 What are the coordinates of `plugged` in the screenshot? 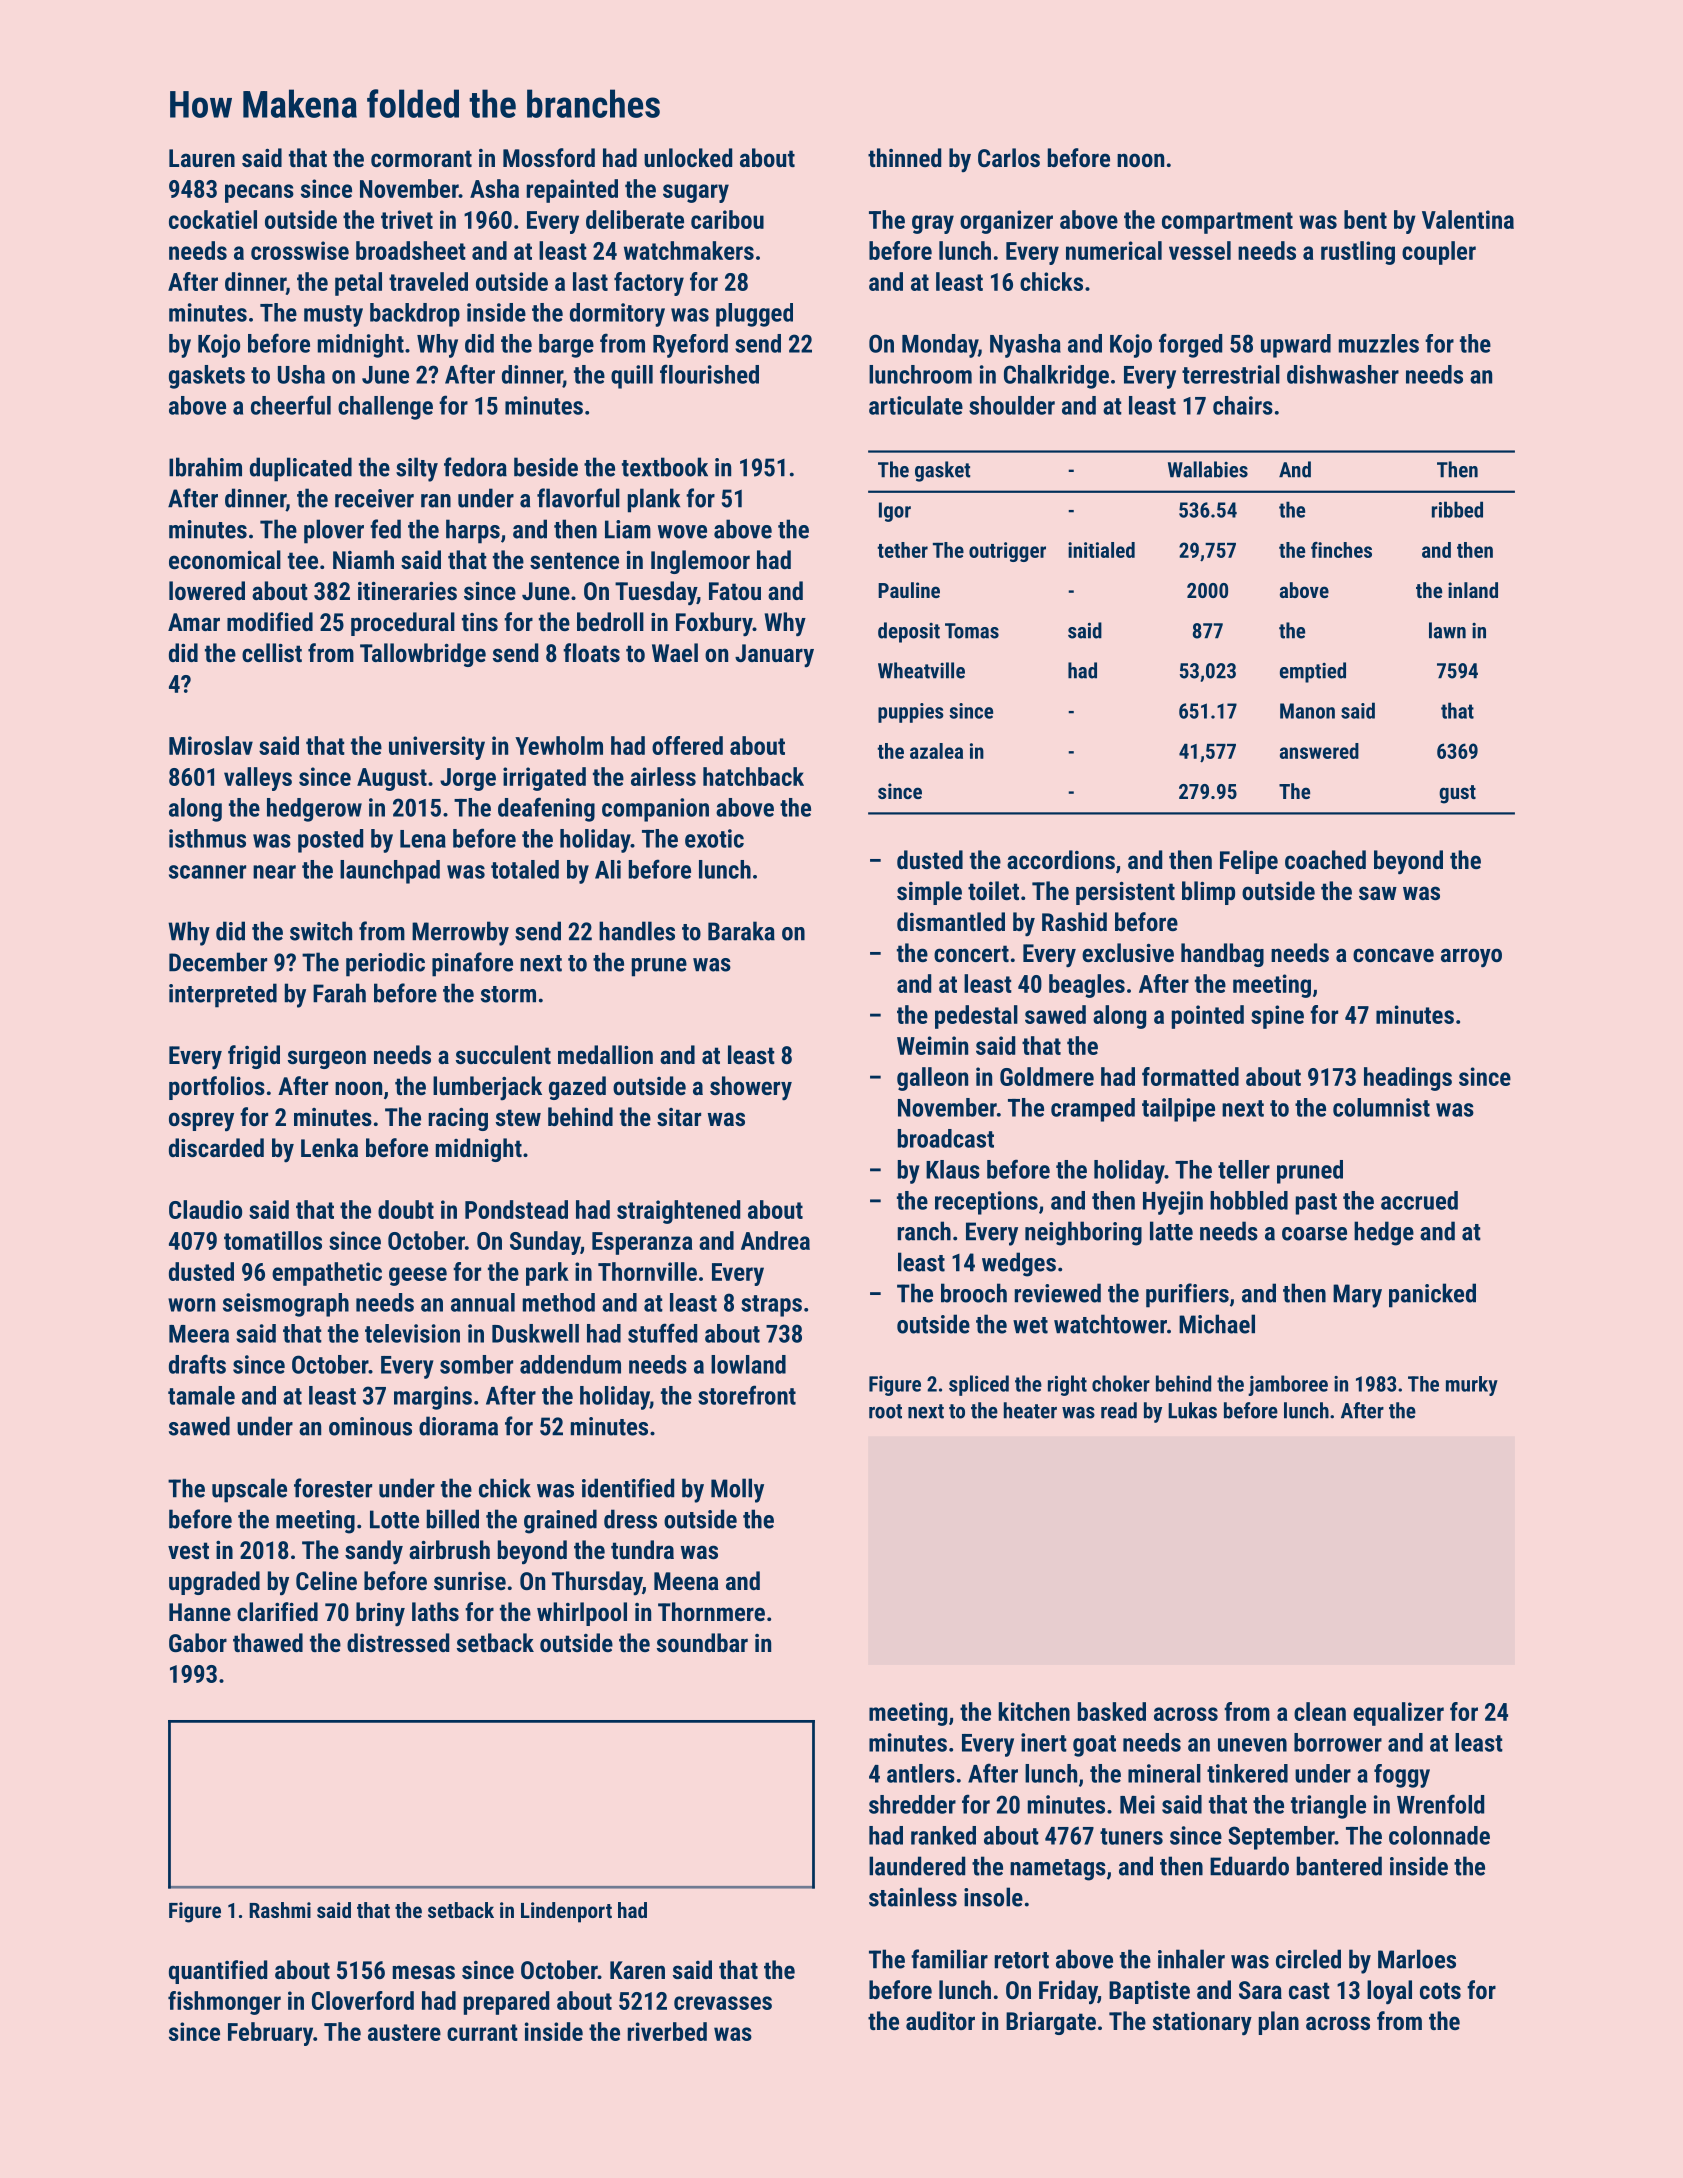 It's located at (754, 315).
